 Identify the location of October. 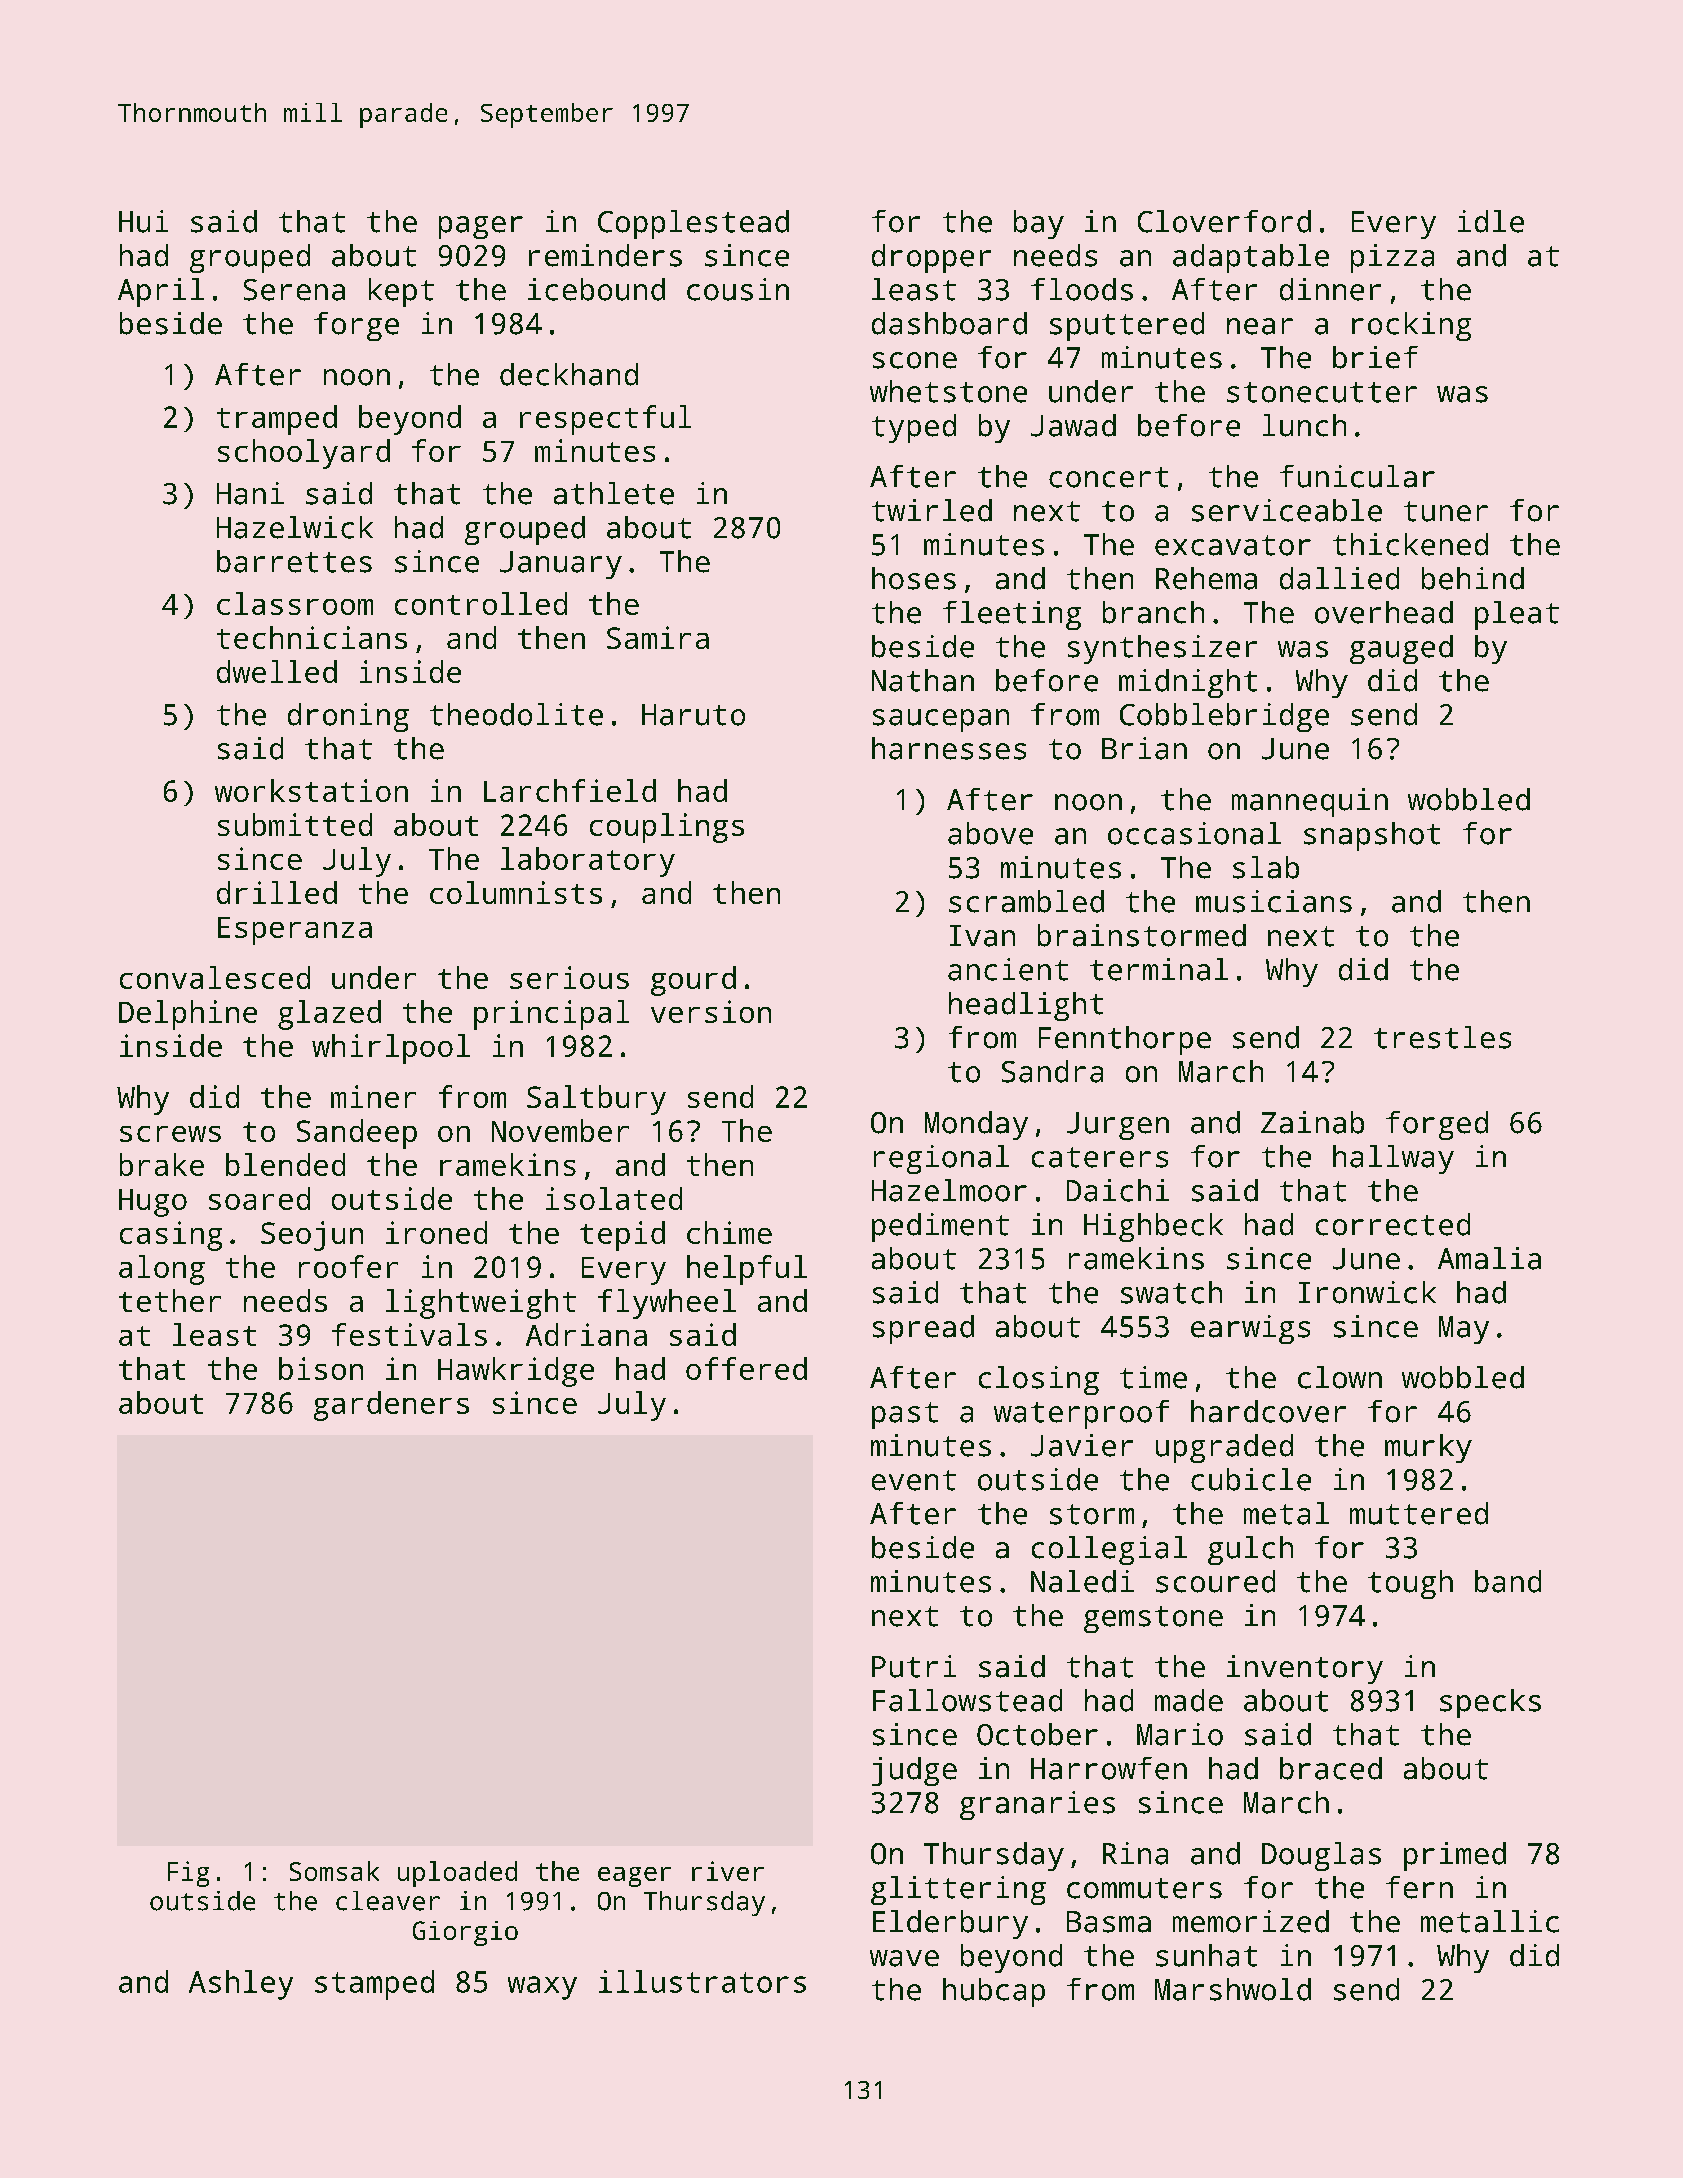
(1037, 1734).
